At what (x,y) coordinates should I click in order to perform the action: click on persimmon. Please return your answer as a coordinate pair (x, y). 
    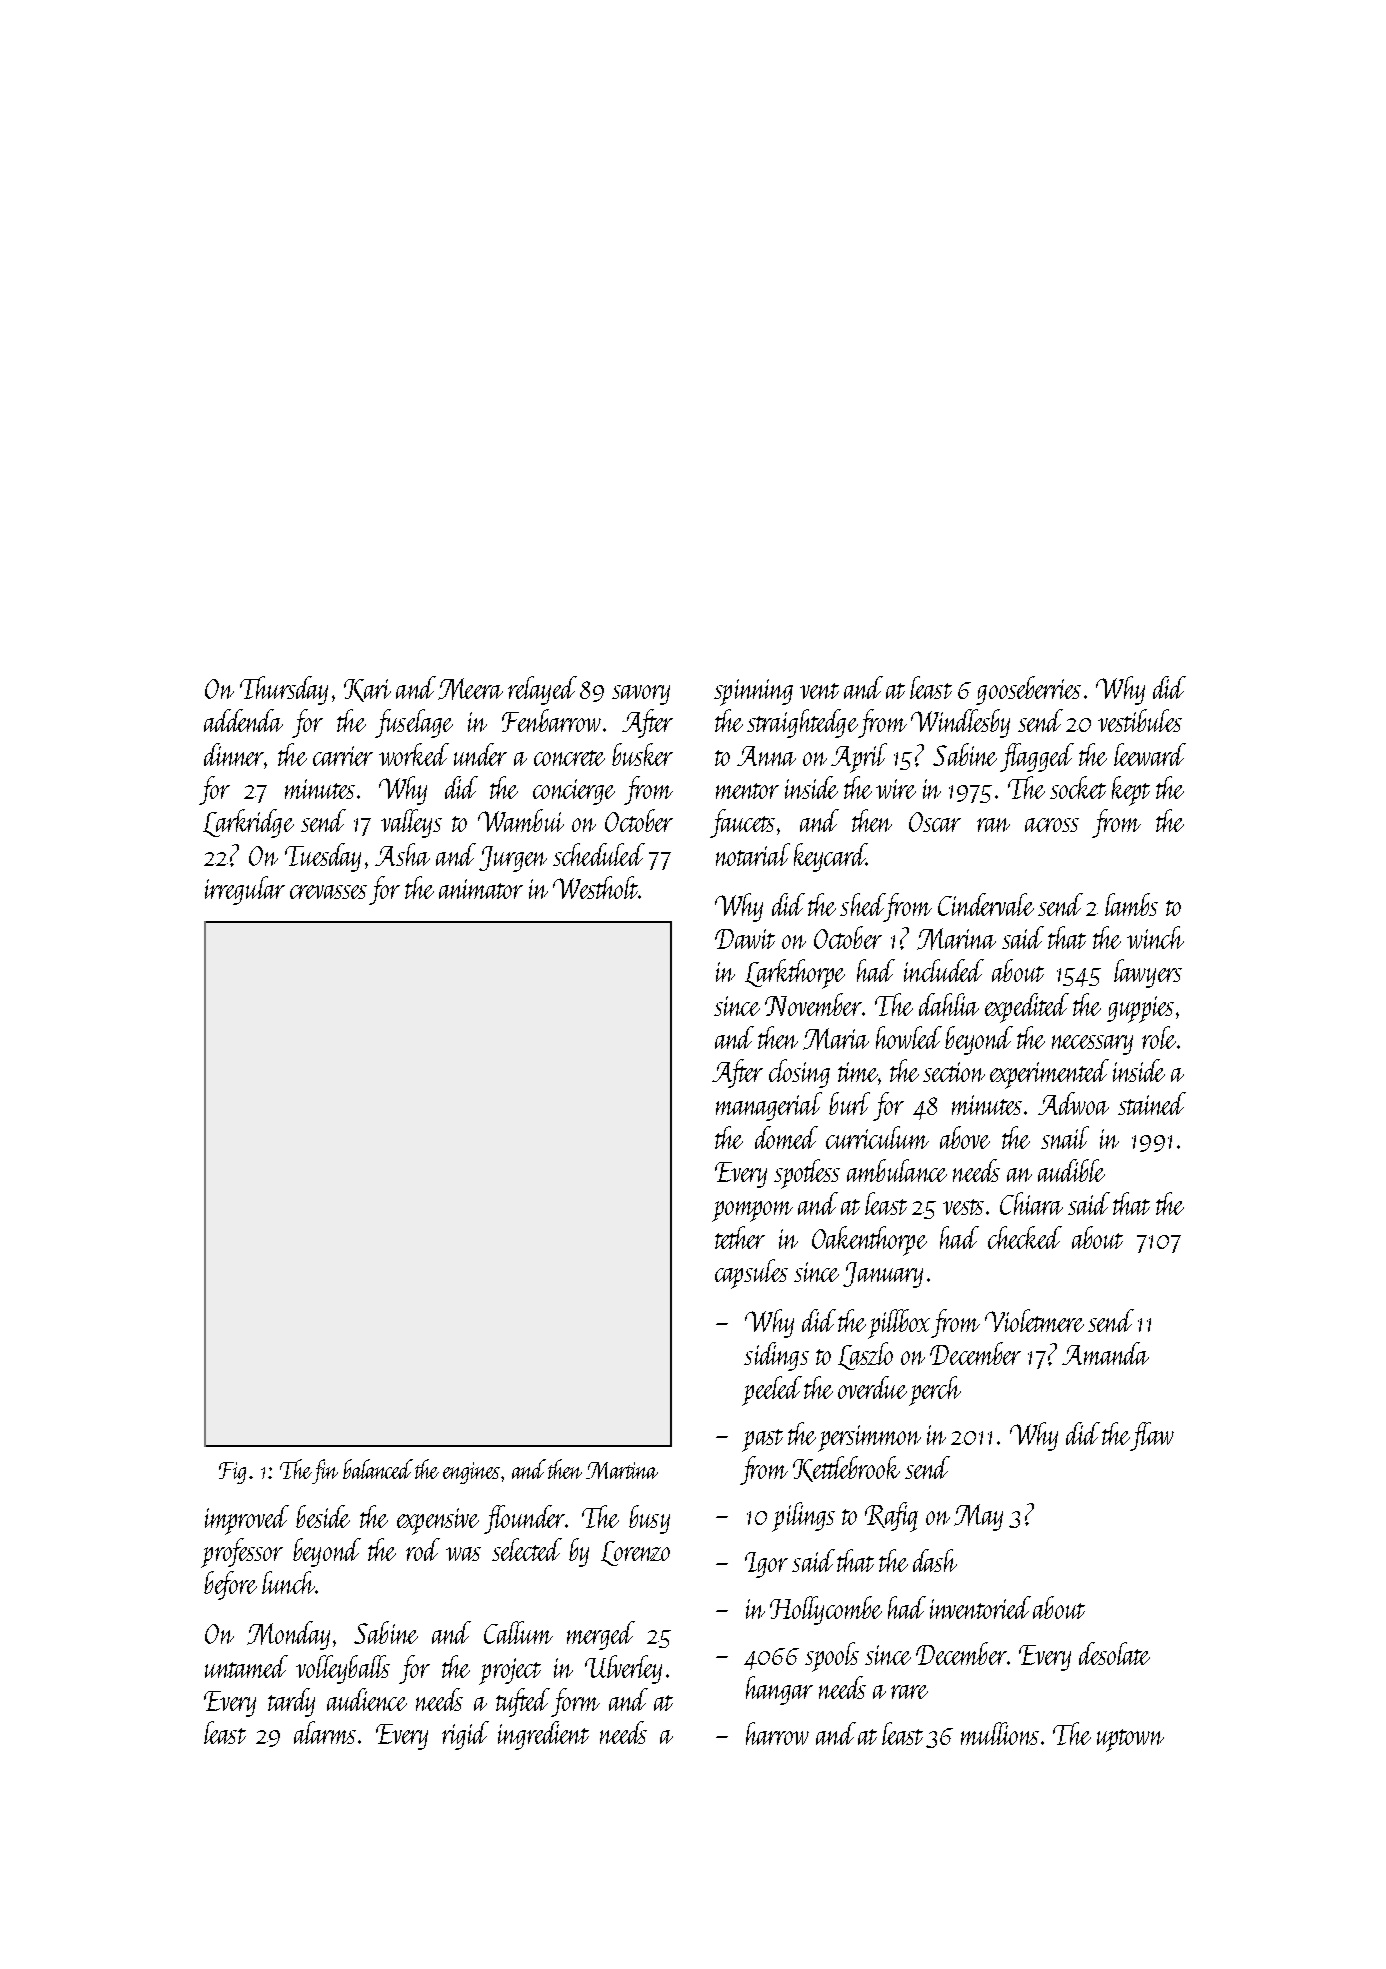
    Looking at the image, I should click on (869, 1438).
